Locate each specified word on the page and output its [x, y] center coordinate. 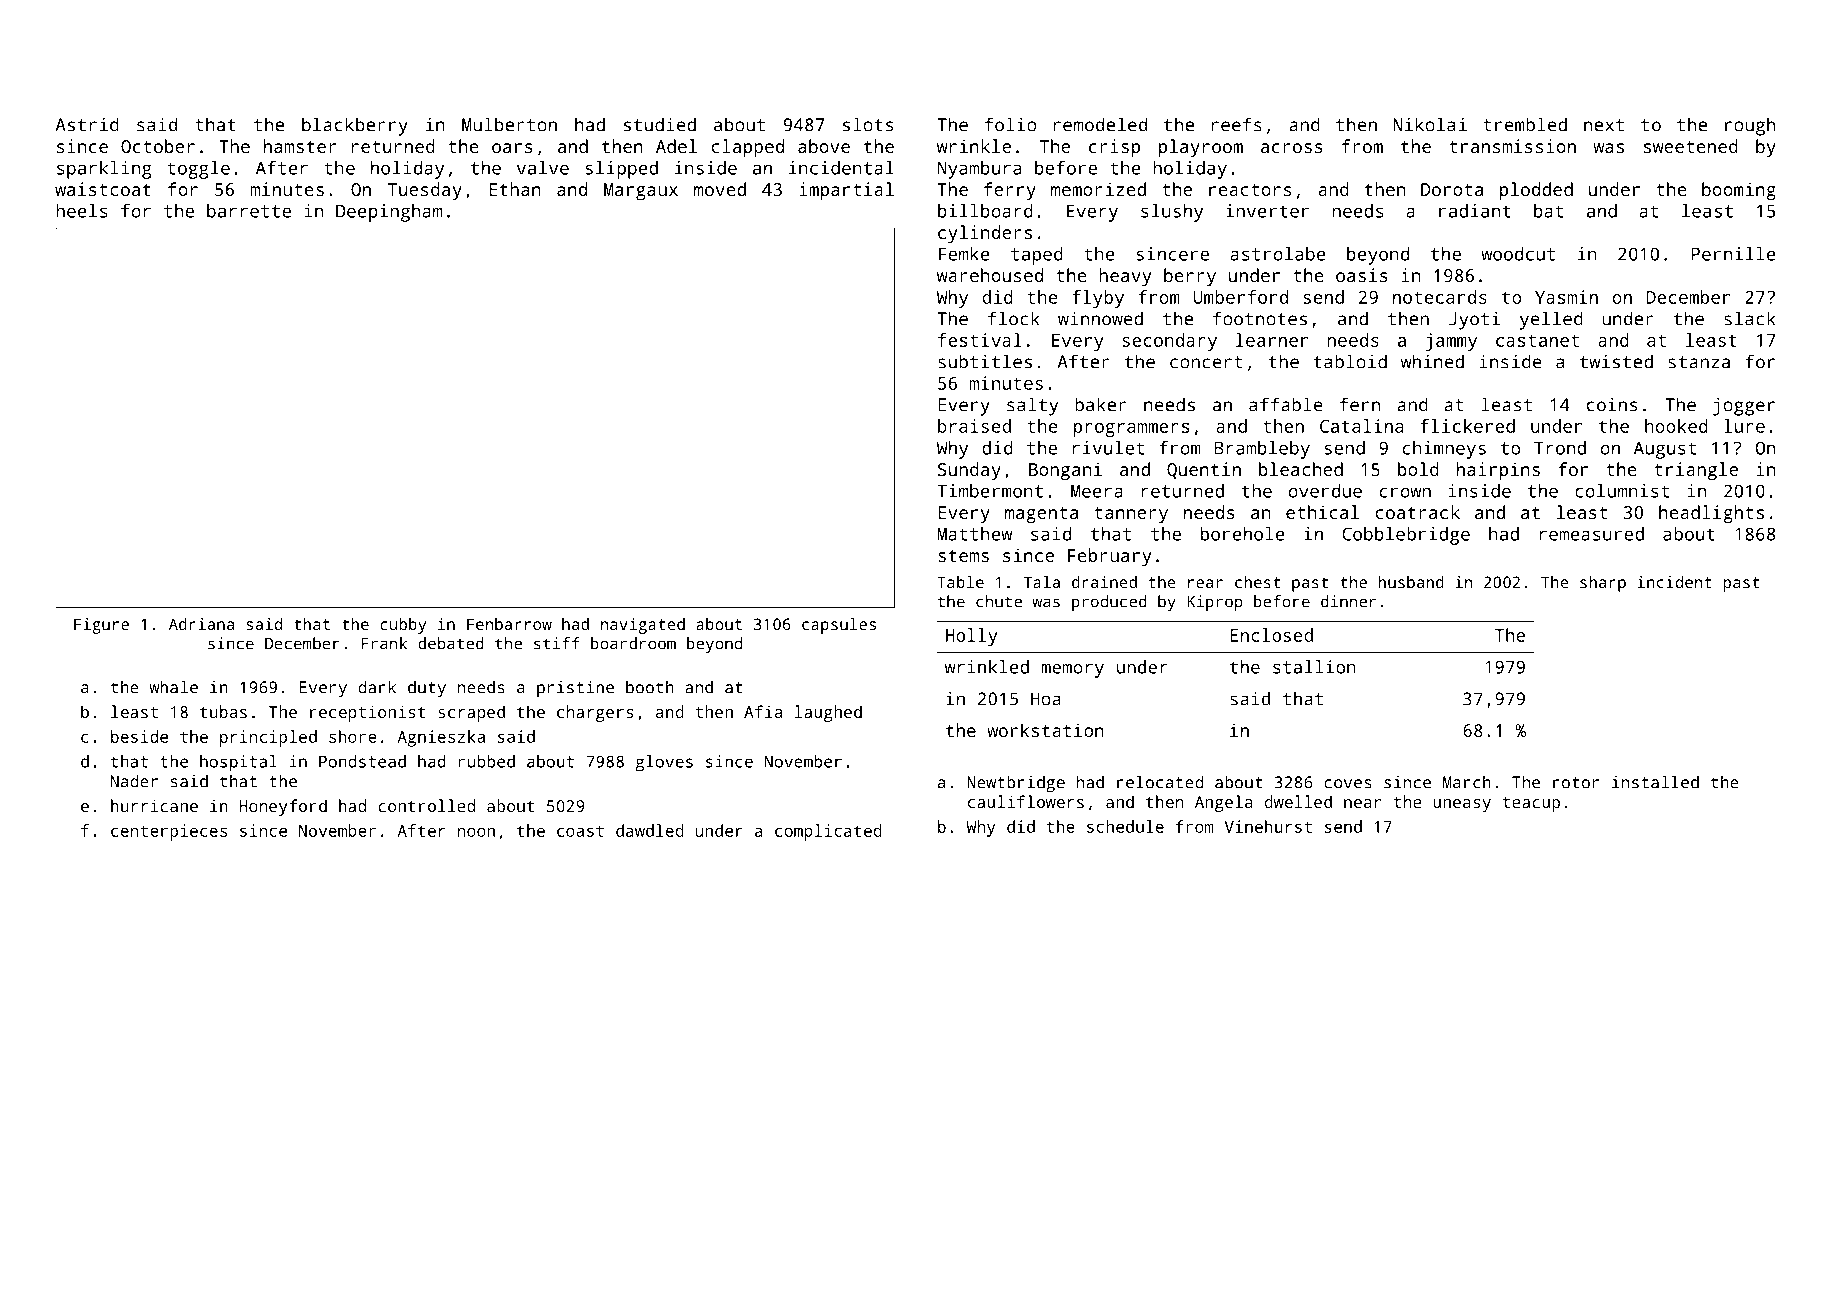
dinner [1348, 601]
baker [1101, 404]
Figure [101, 626]
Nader [134, 781]
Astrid [87, 124]
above [824, 146]
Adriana [201, 624]
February [1110, 557]
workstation [1045, 730]
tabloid [1350, 361]
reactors [1250, 190]
